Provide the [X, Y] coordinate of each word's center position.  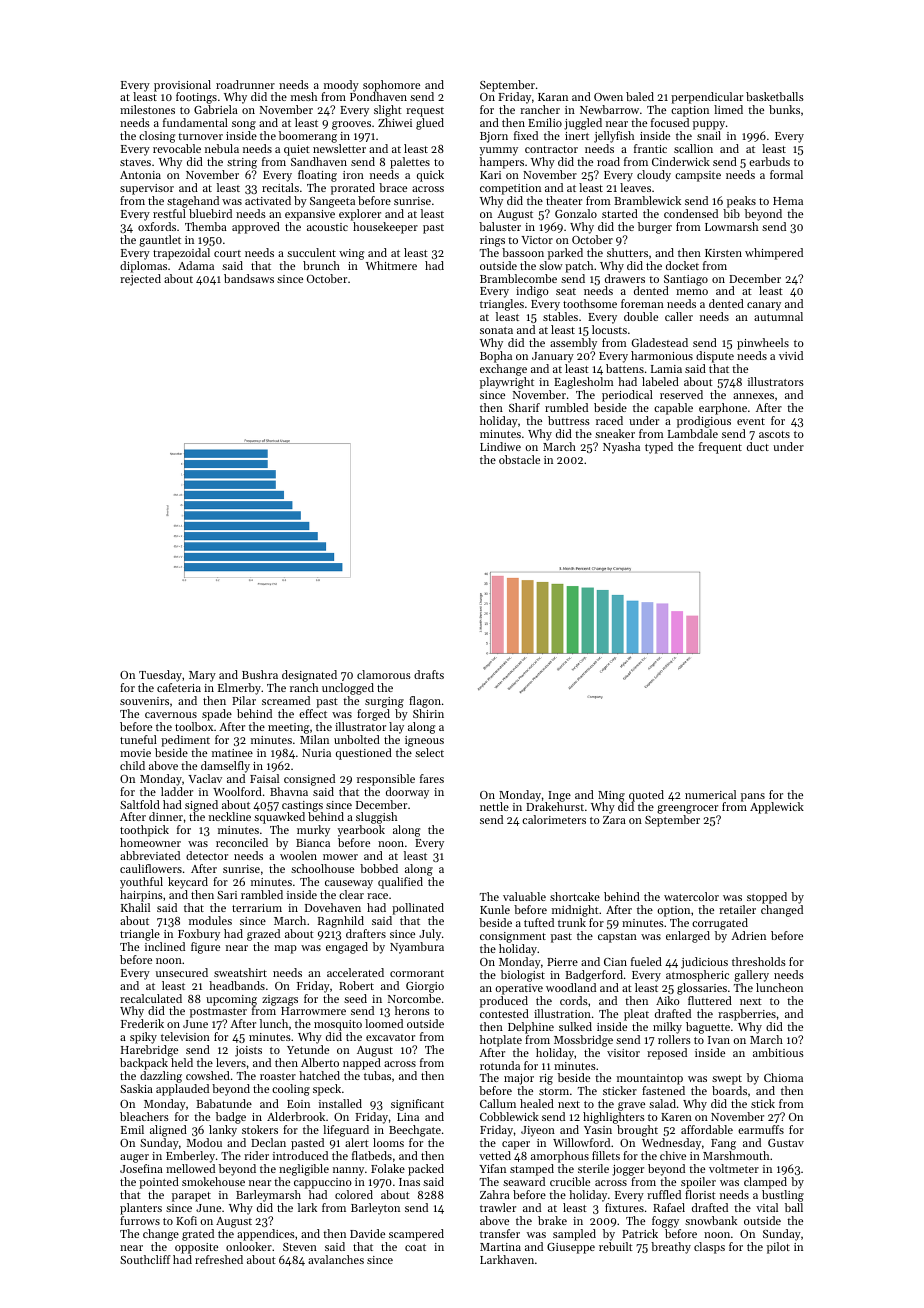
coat [415, 1247]
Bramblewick [647, 200]
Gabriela [216, 109]
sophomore [391, 86]
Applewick [777, 808]
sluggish [376, 818]
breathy [671, 1248]
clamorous [384, 674]
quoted [646, 796]
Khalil [135, 907]
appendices [266, 1235]
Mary [202, 676]
